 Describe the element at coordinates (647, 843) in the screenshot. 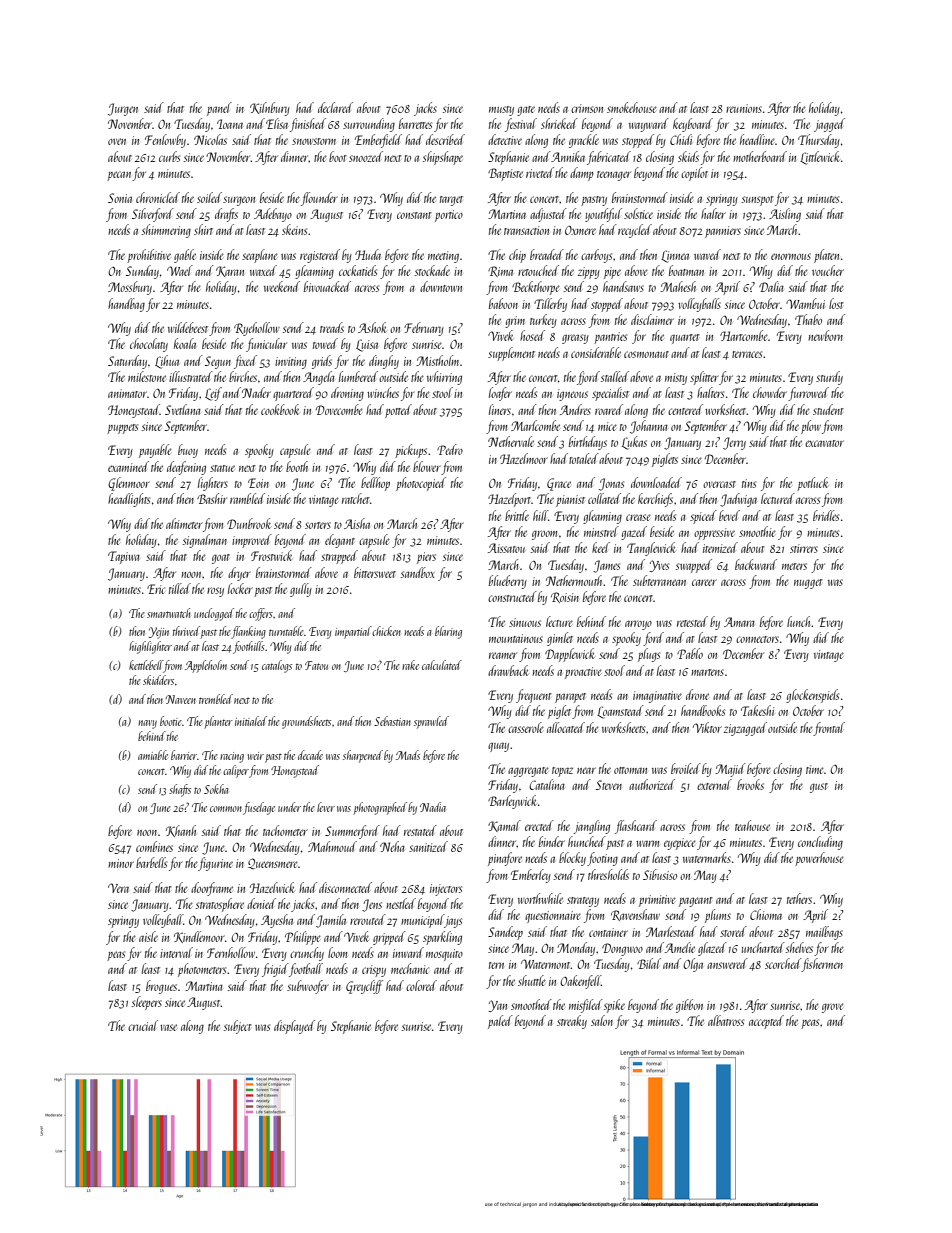

I see `warm` at that location.
